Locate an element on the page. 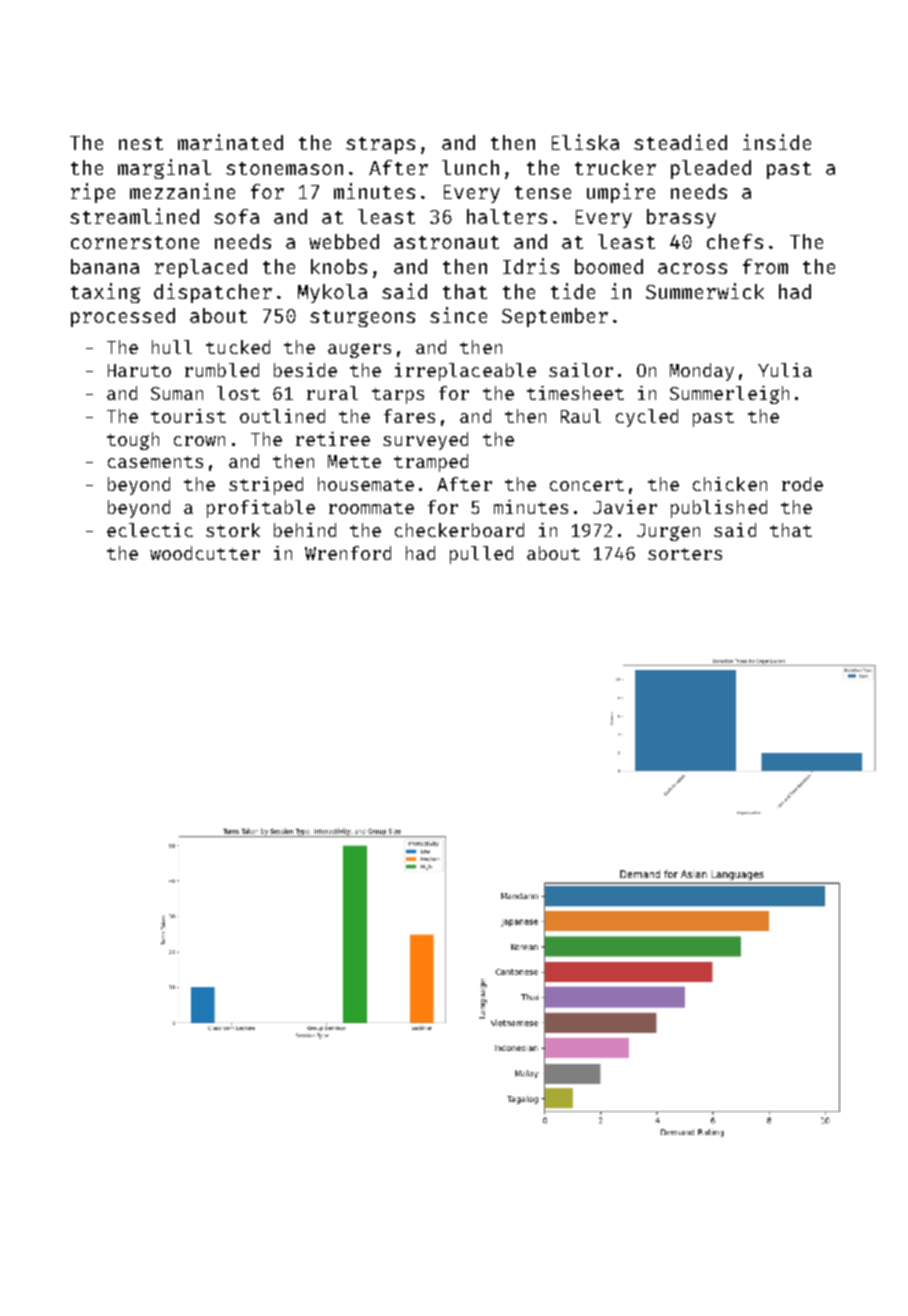 The image size is (908, 1316). Wrenford is located at coordinates (348, 553).
